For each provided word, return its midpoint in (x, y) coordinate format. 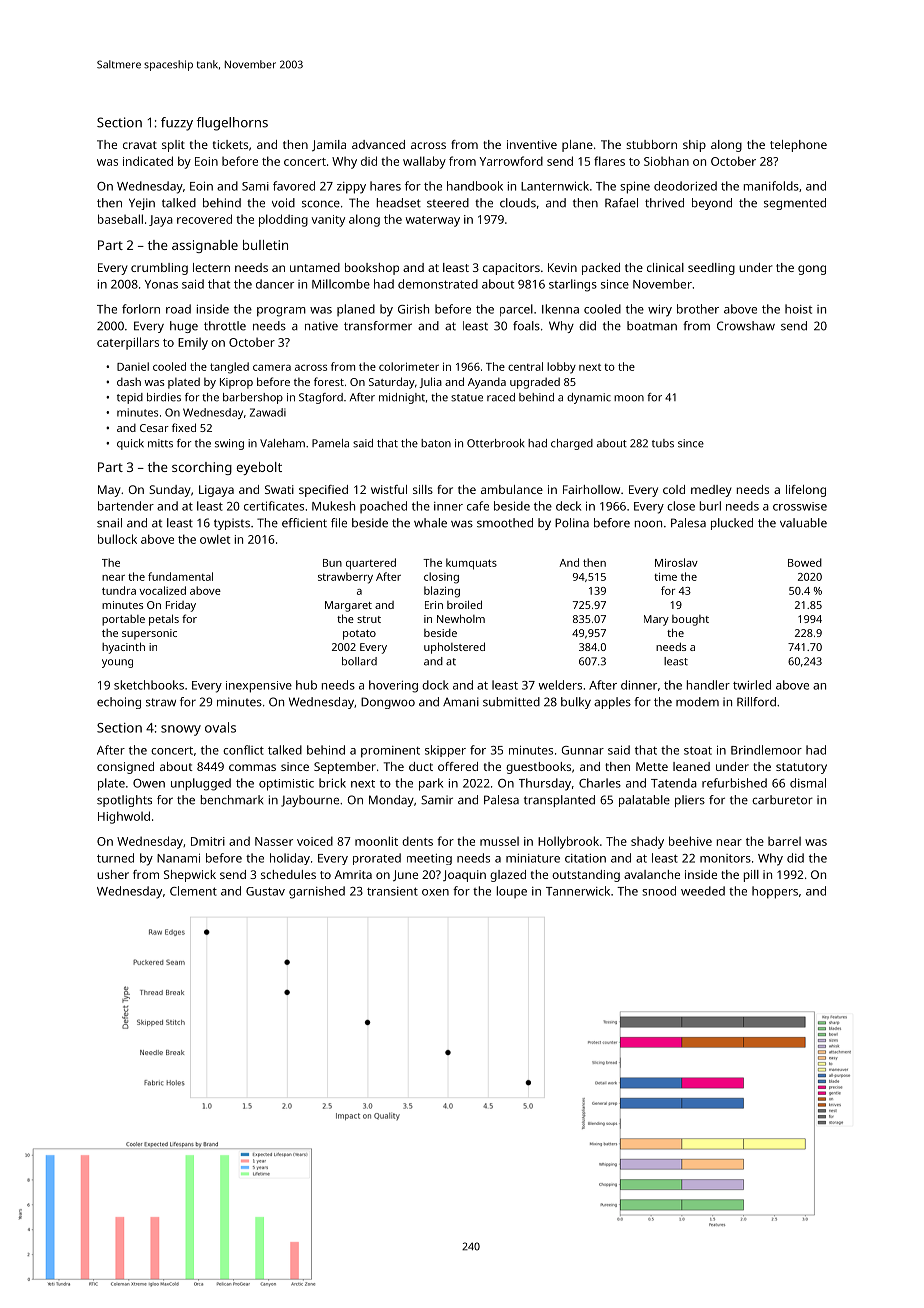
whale (430, 523)
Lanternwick (555, 186)
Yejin (142, 204)
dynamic (589, 398)
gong (812, 270)
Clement (193, 891)
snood (659, 891)
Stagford (321, 398)
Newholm (461, 618)
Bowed (805, 562)
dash (129, 381)
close (681, 506)
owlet (215, 539)
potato (359, 635)
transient (392, 891)
